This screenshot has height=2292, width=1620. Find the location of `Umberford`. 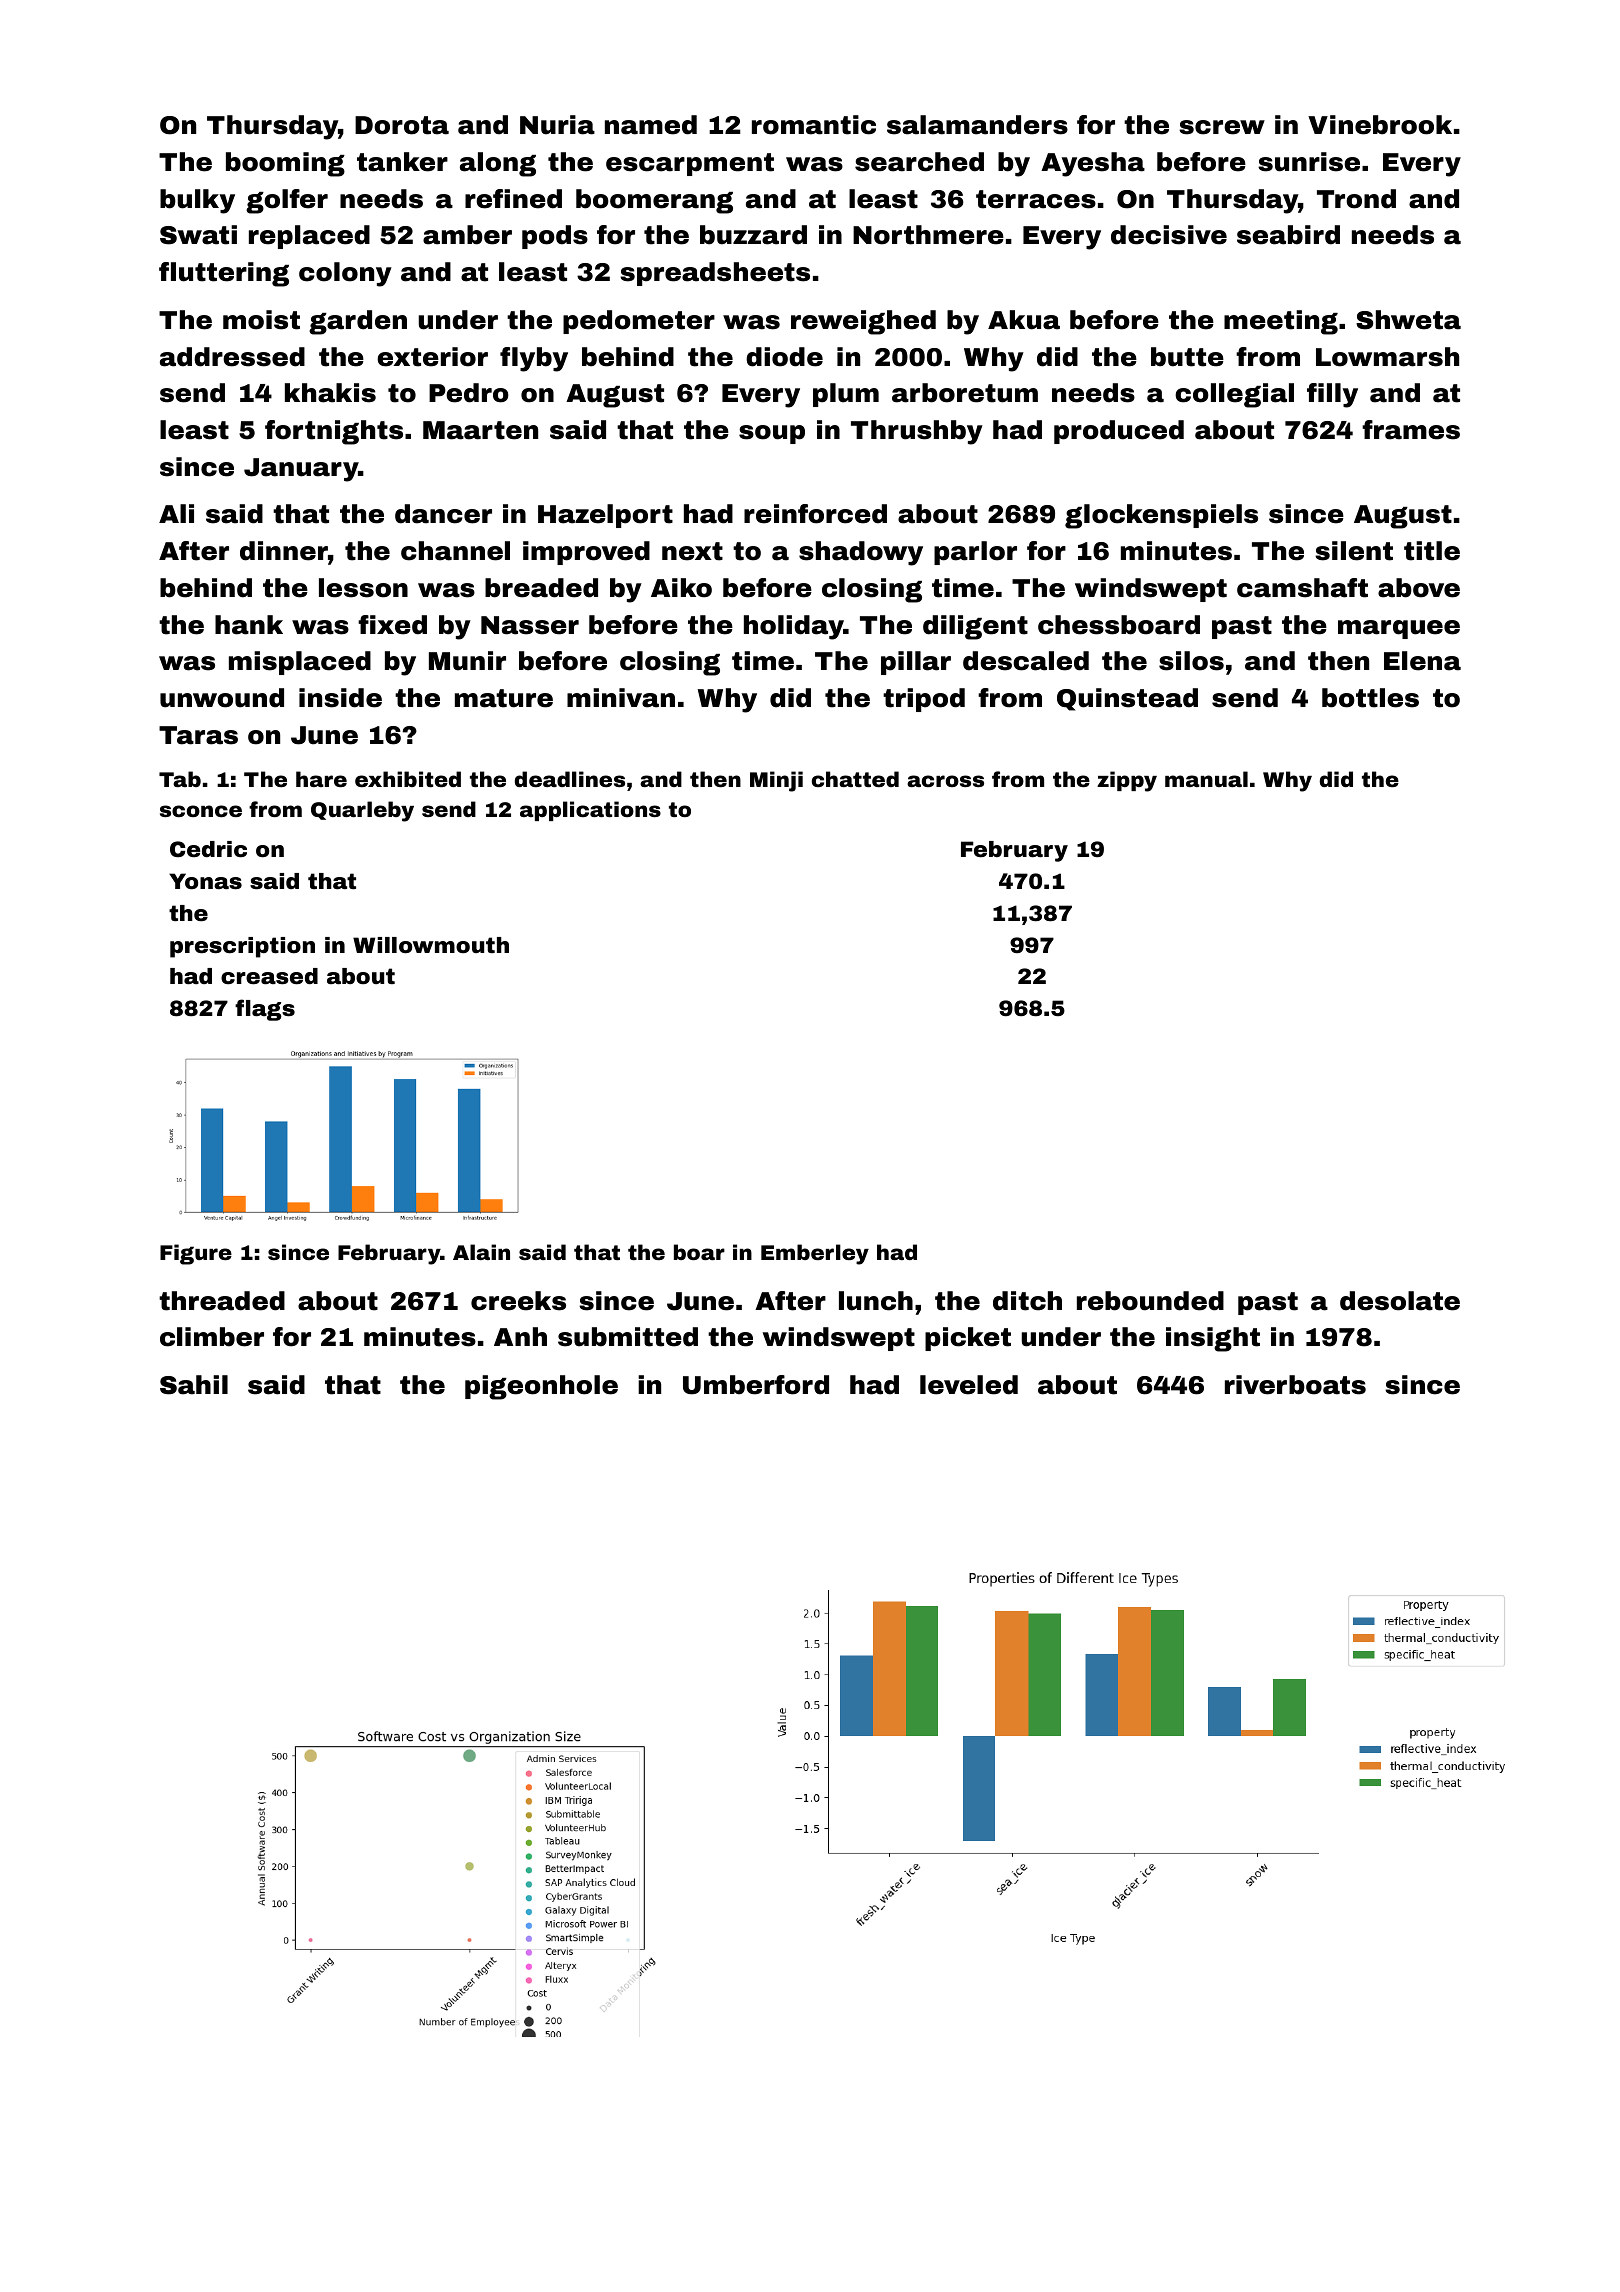

Umberford is located at coordinates (756, 1385).
